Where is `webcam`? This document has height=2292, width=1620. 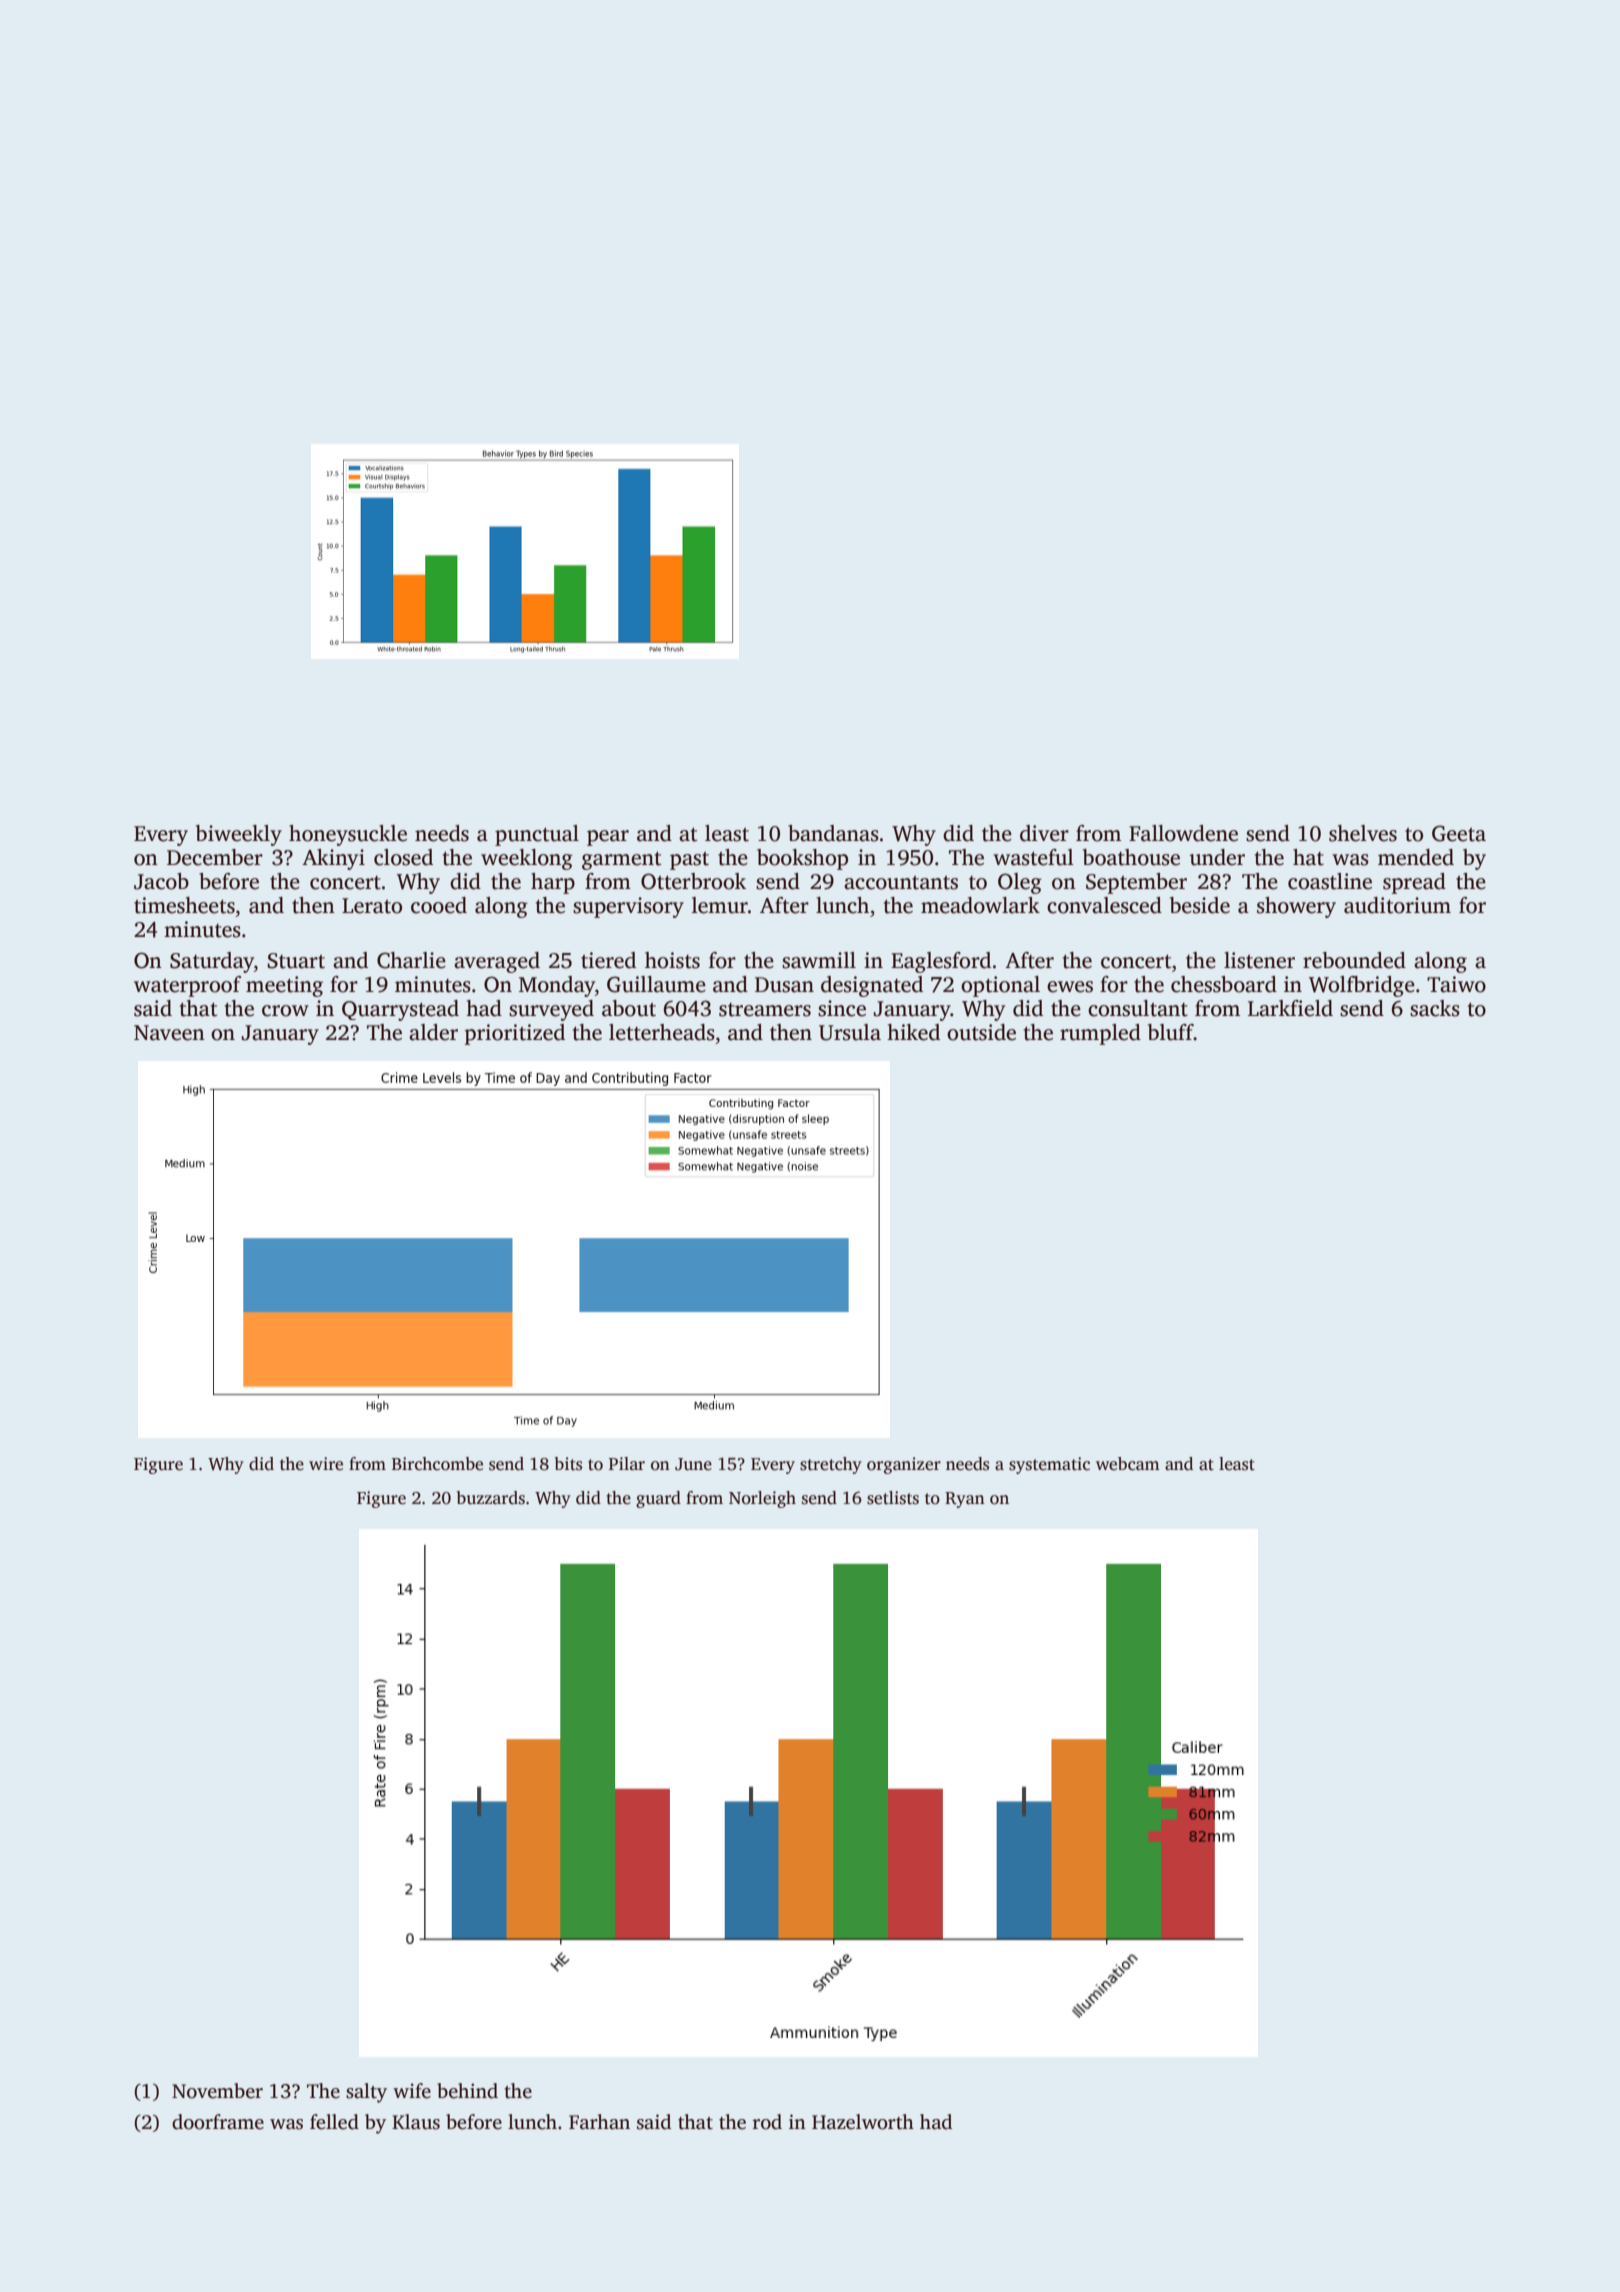
webcam is located at coordinates (1128, 1464).
